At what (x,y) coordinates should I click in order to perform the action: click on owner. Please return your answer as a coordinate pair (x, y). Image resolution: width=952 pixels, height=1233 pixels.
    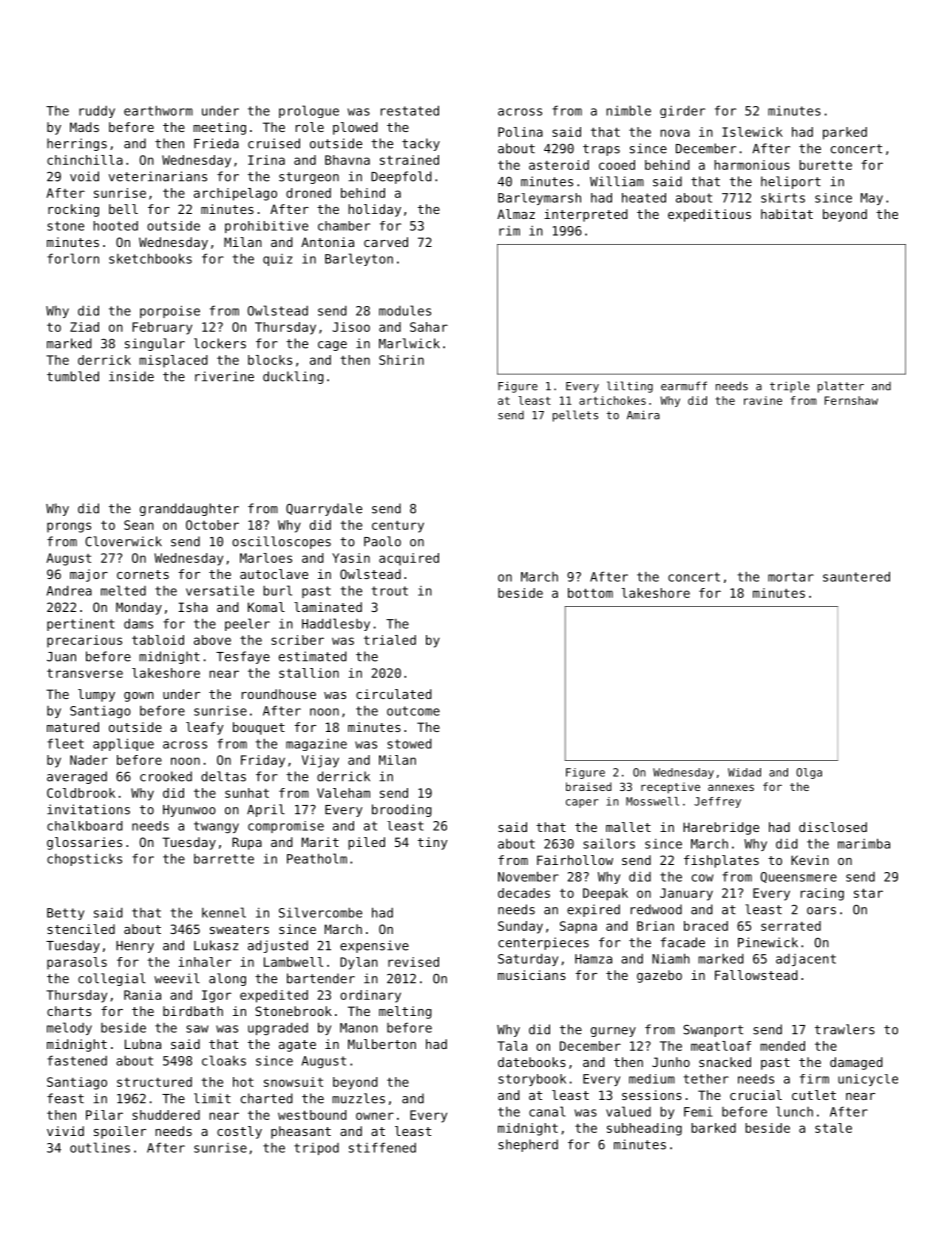
    Looking at the image, I should click on (375, 1116).
